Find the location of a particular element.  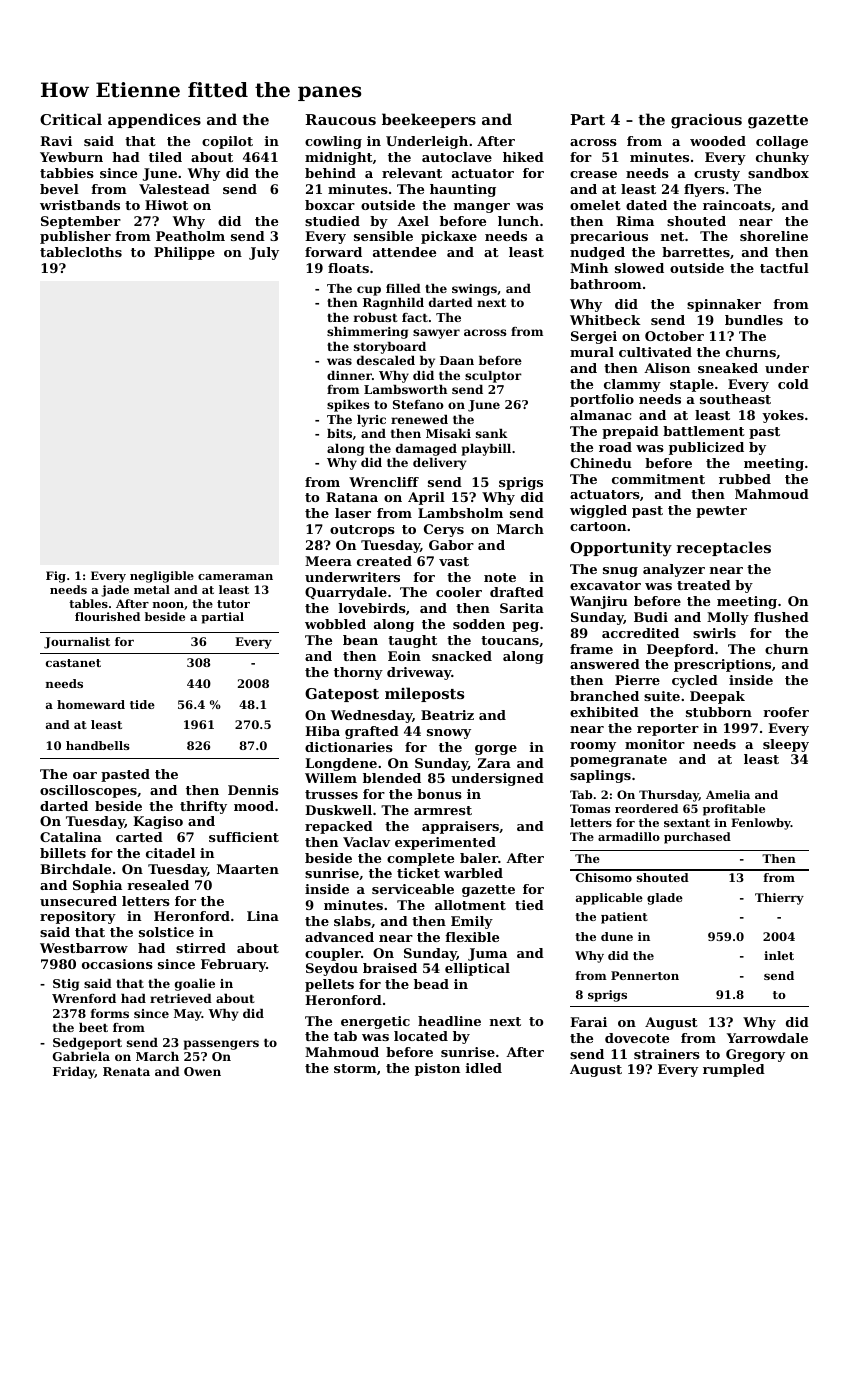

serviceable is located at coordinates (413, 889).
